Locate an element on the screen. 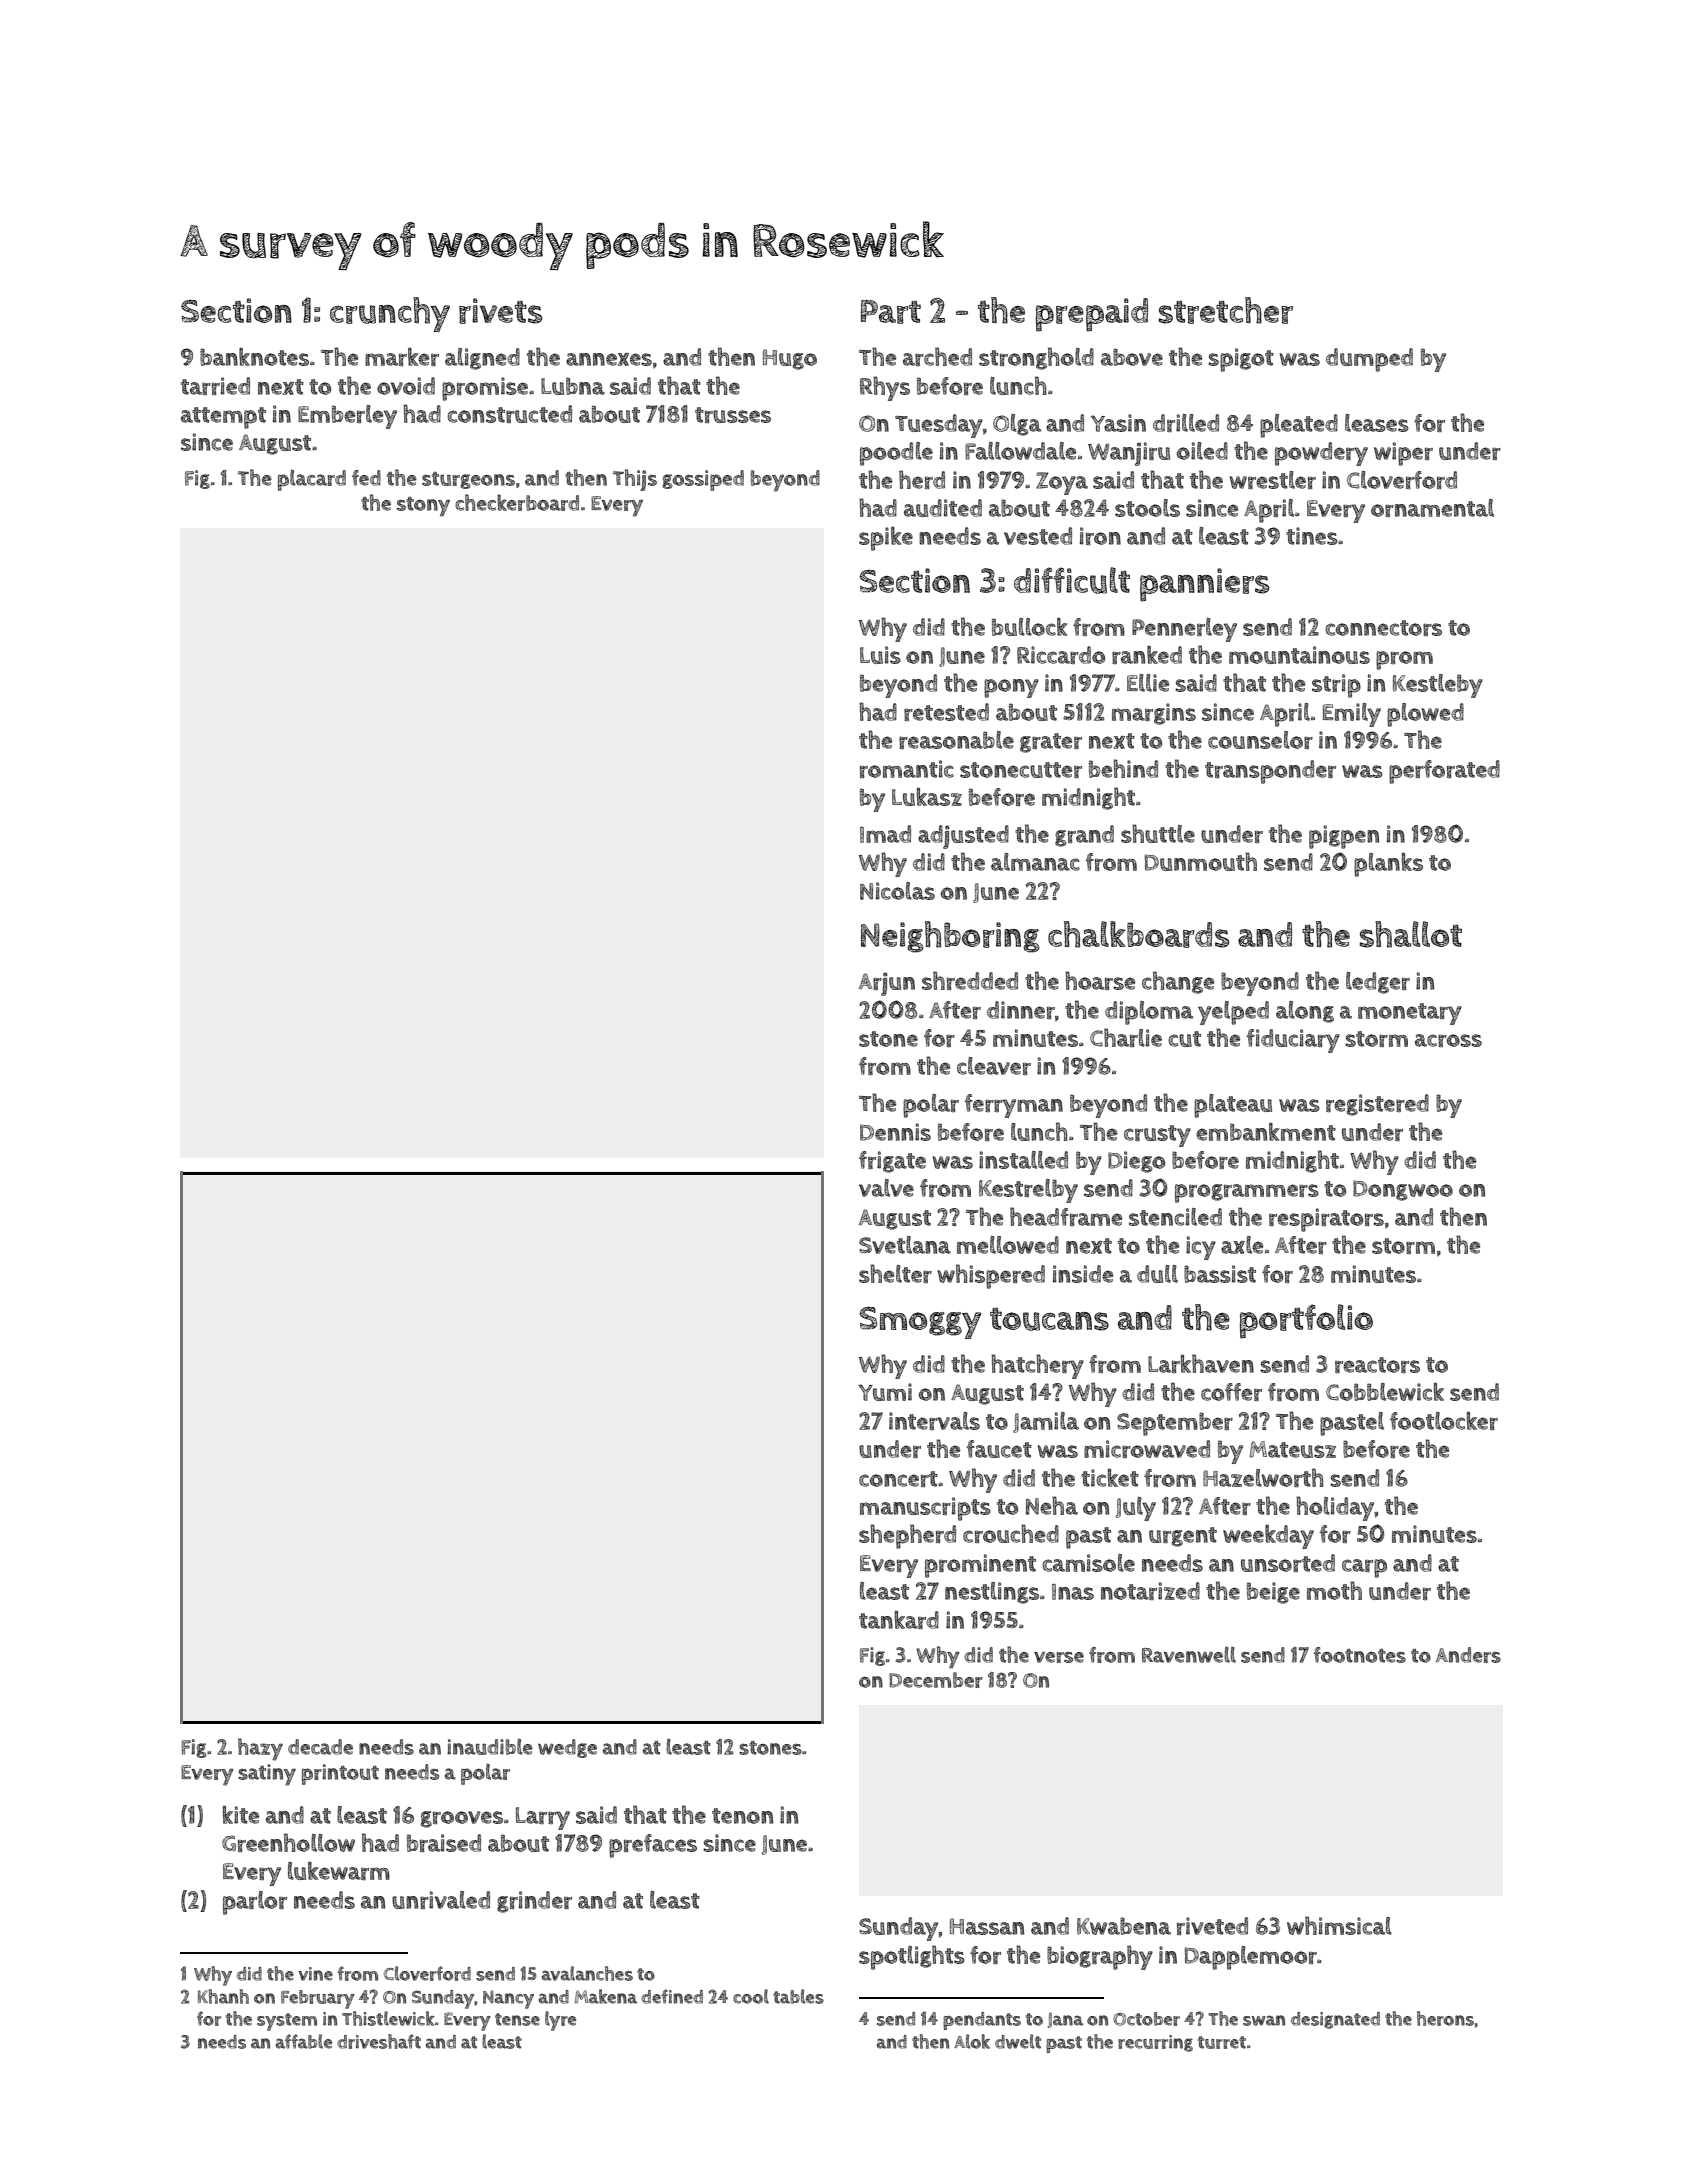 This screenshot has height=2178, width=1683. Kwabena is located at coordinates (1124, 1926).
